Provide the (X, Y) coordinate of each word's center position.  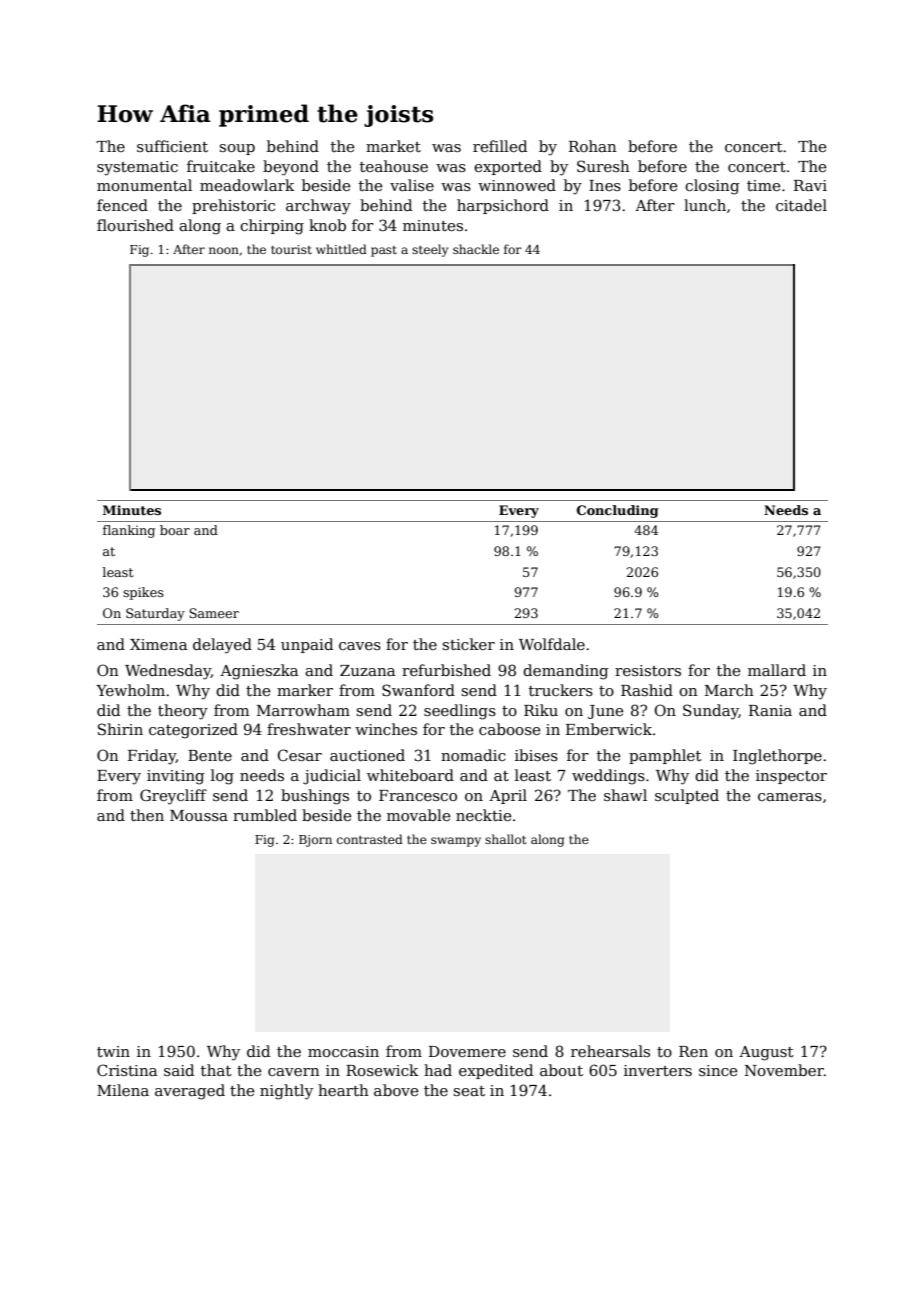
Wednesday (168, 672)
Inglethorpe (777, 757)
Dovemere (467, 1051)
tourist (291, 249)
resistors (648, 670)
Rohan (593, 146)
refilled (500, 146)
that (216, 1070)
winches (386, 729)
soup (237, 149)
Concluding (618, 511)
